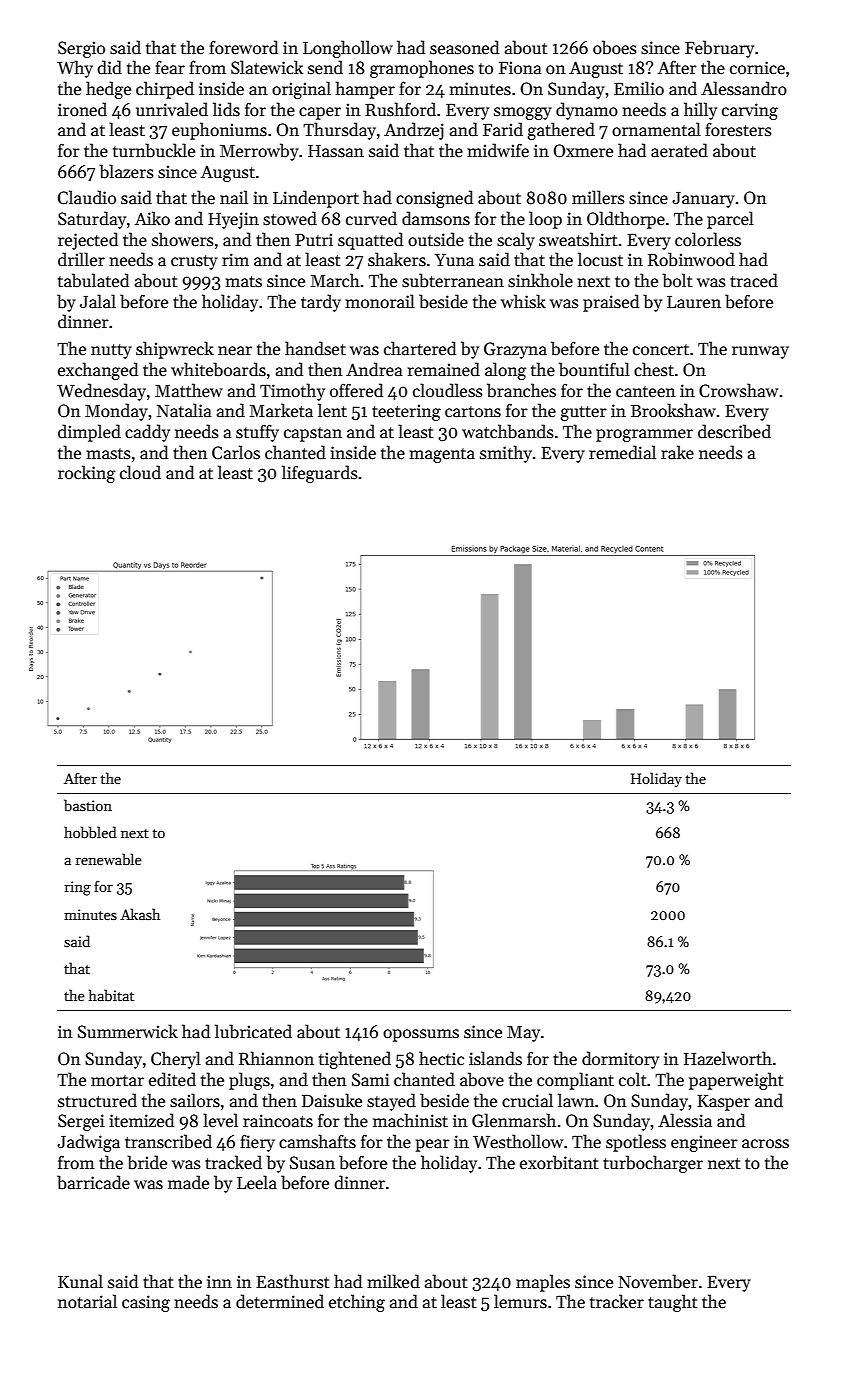  What do you see at coordinates (728, 1058) in the screenshot?
I see `Hazelworth` at bounding box center [728, 1058].
